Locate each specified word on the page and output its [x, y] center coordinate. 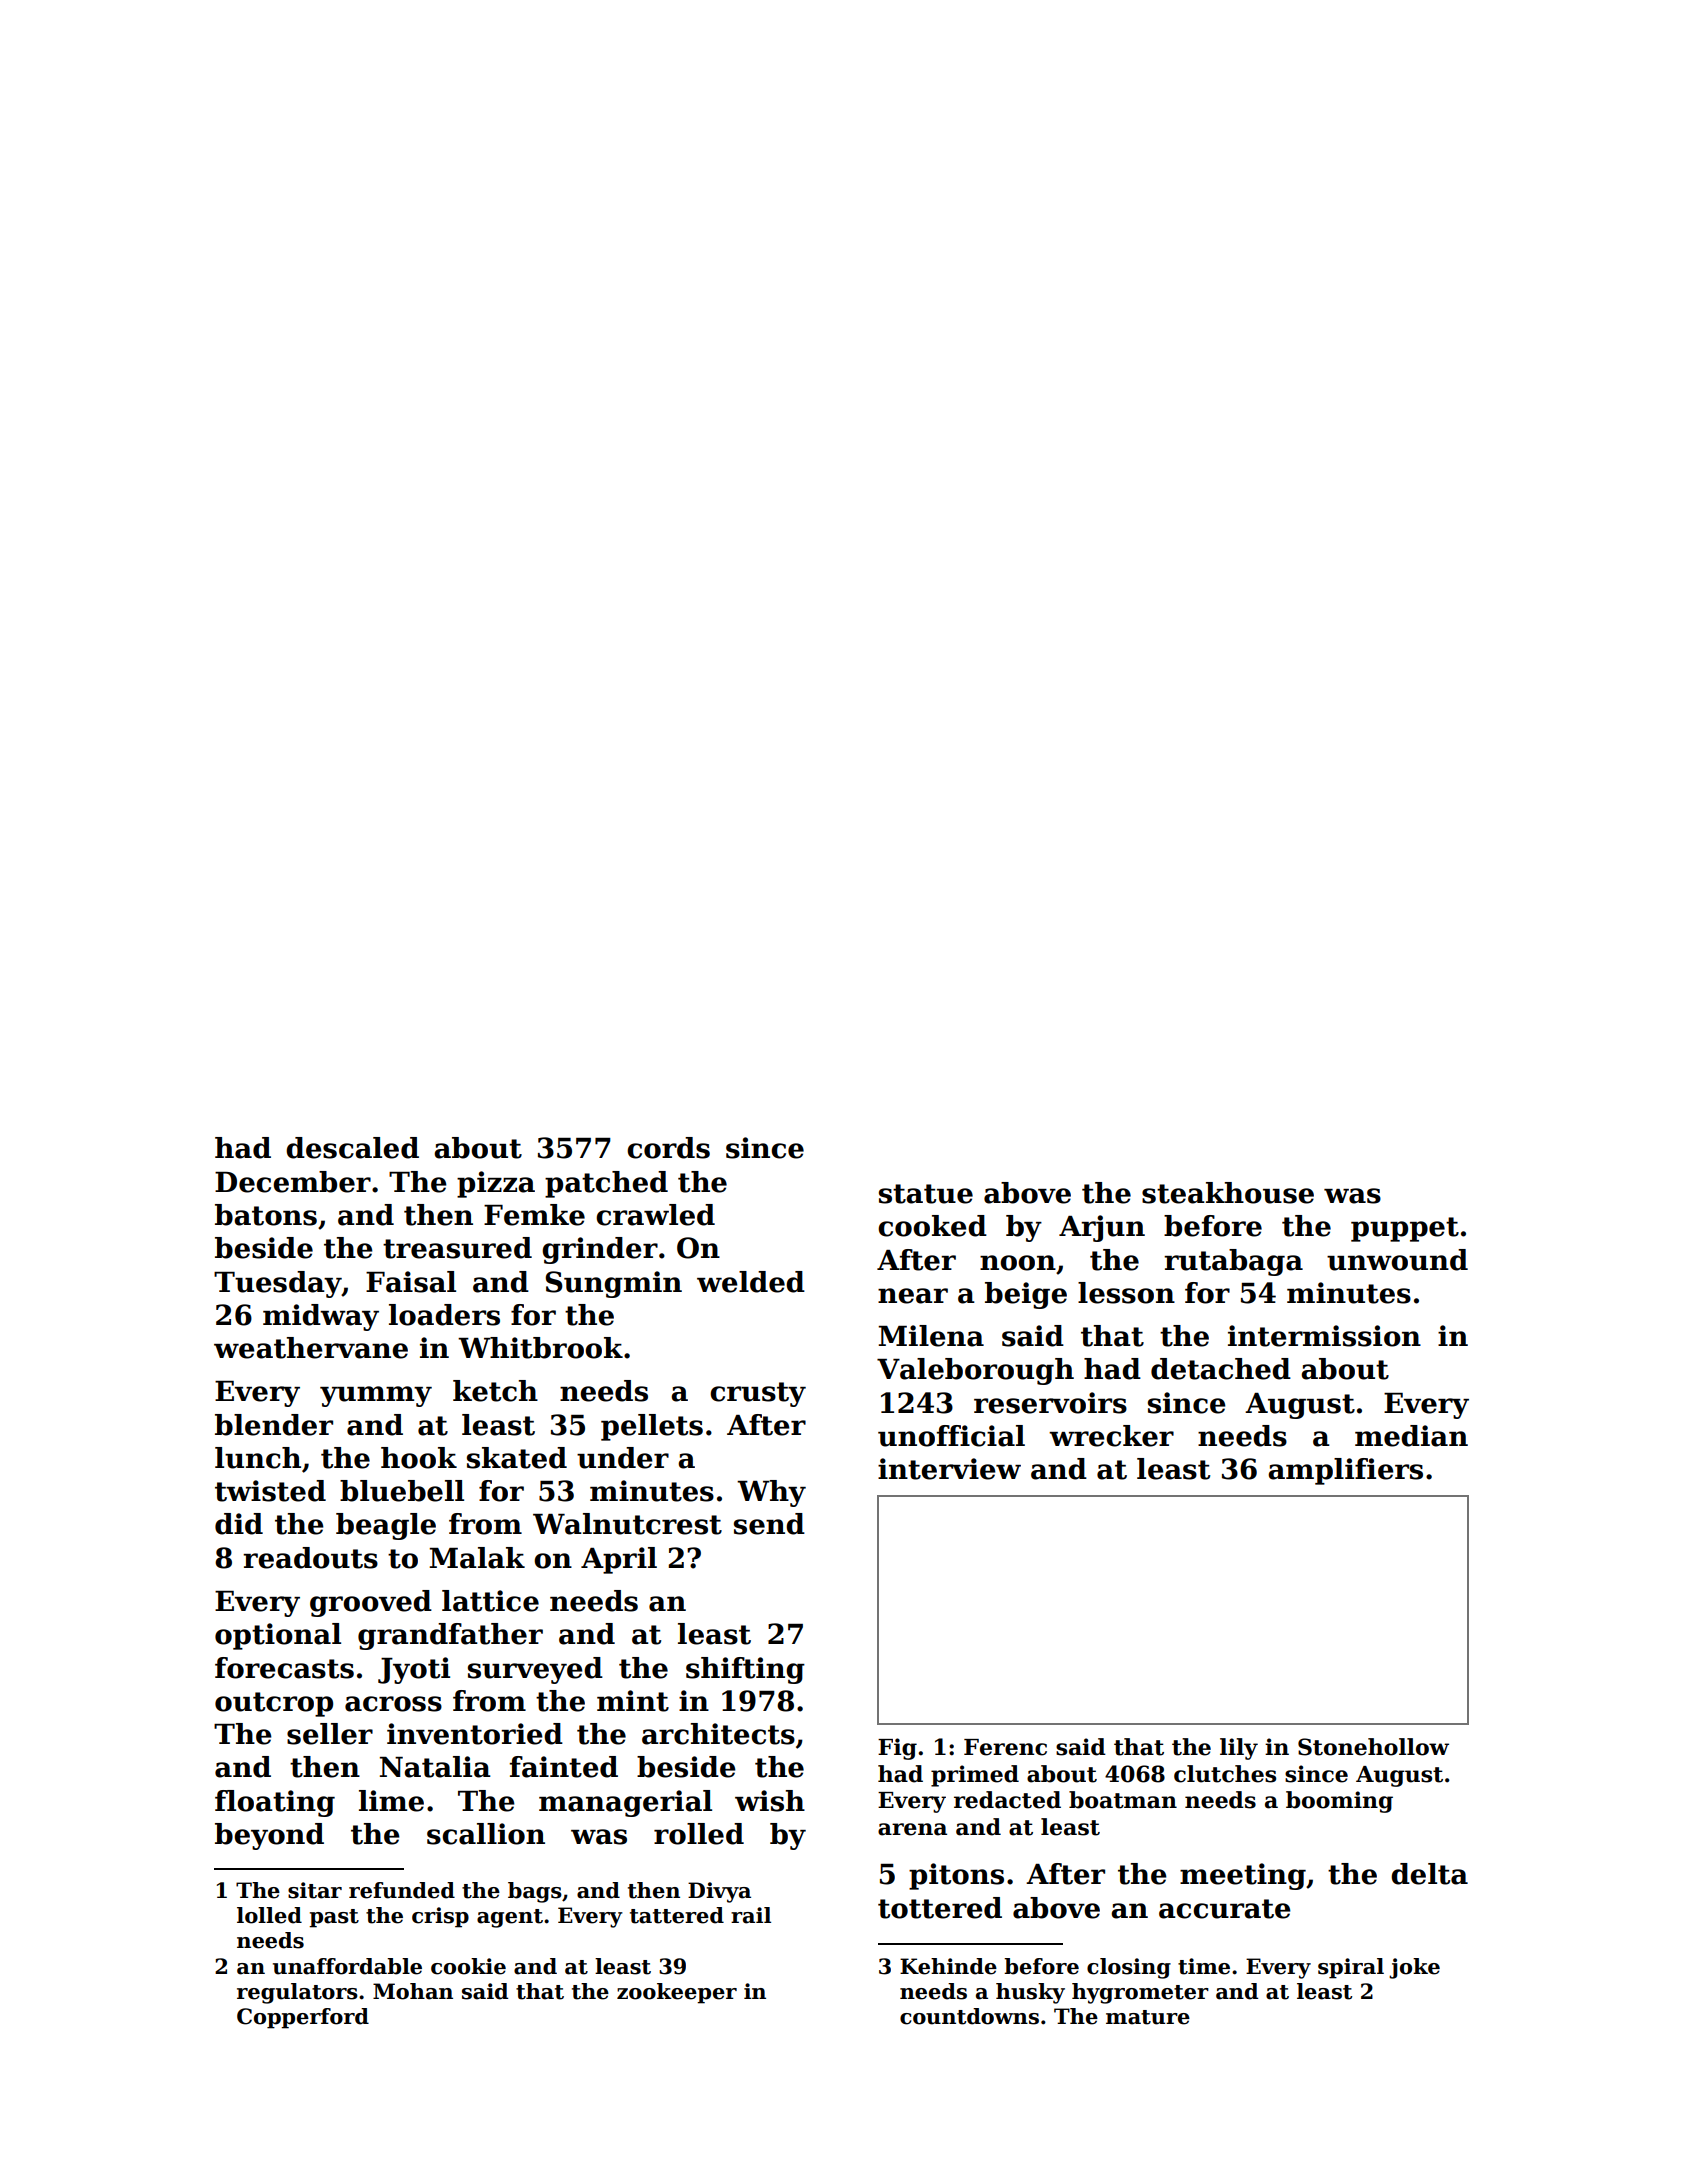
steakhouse [1228, 1193]
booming [1339, 1802]
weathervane [311, 1348]
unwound [1397, 1260]
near [913, 1296]
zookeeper [677, 1993]
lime [391, 1801]
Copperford [303, 2018]
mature [1148, 2017]
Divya [719, 1892]
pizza [496, 1184]
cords [668, 1148]
